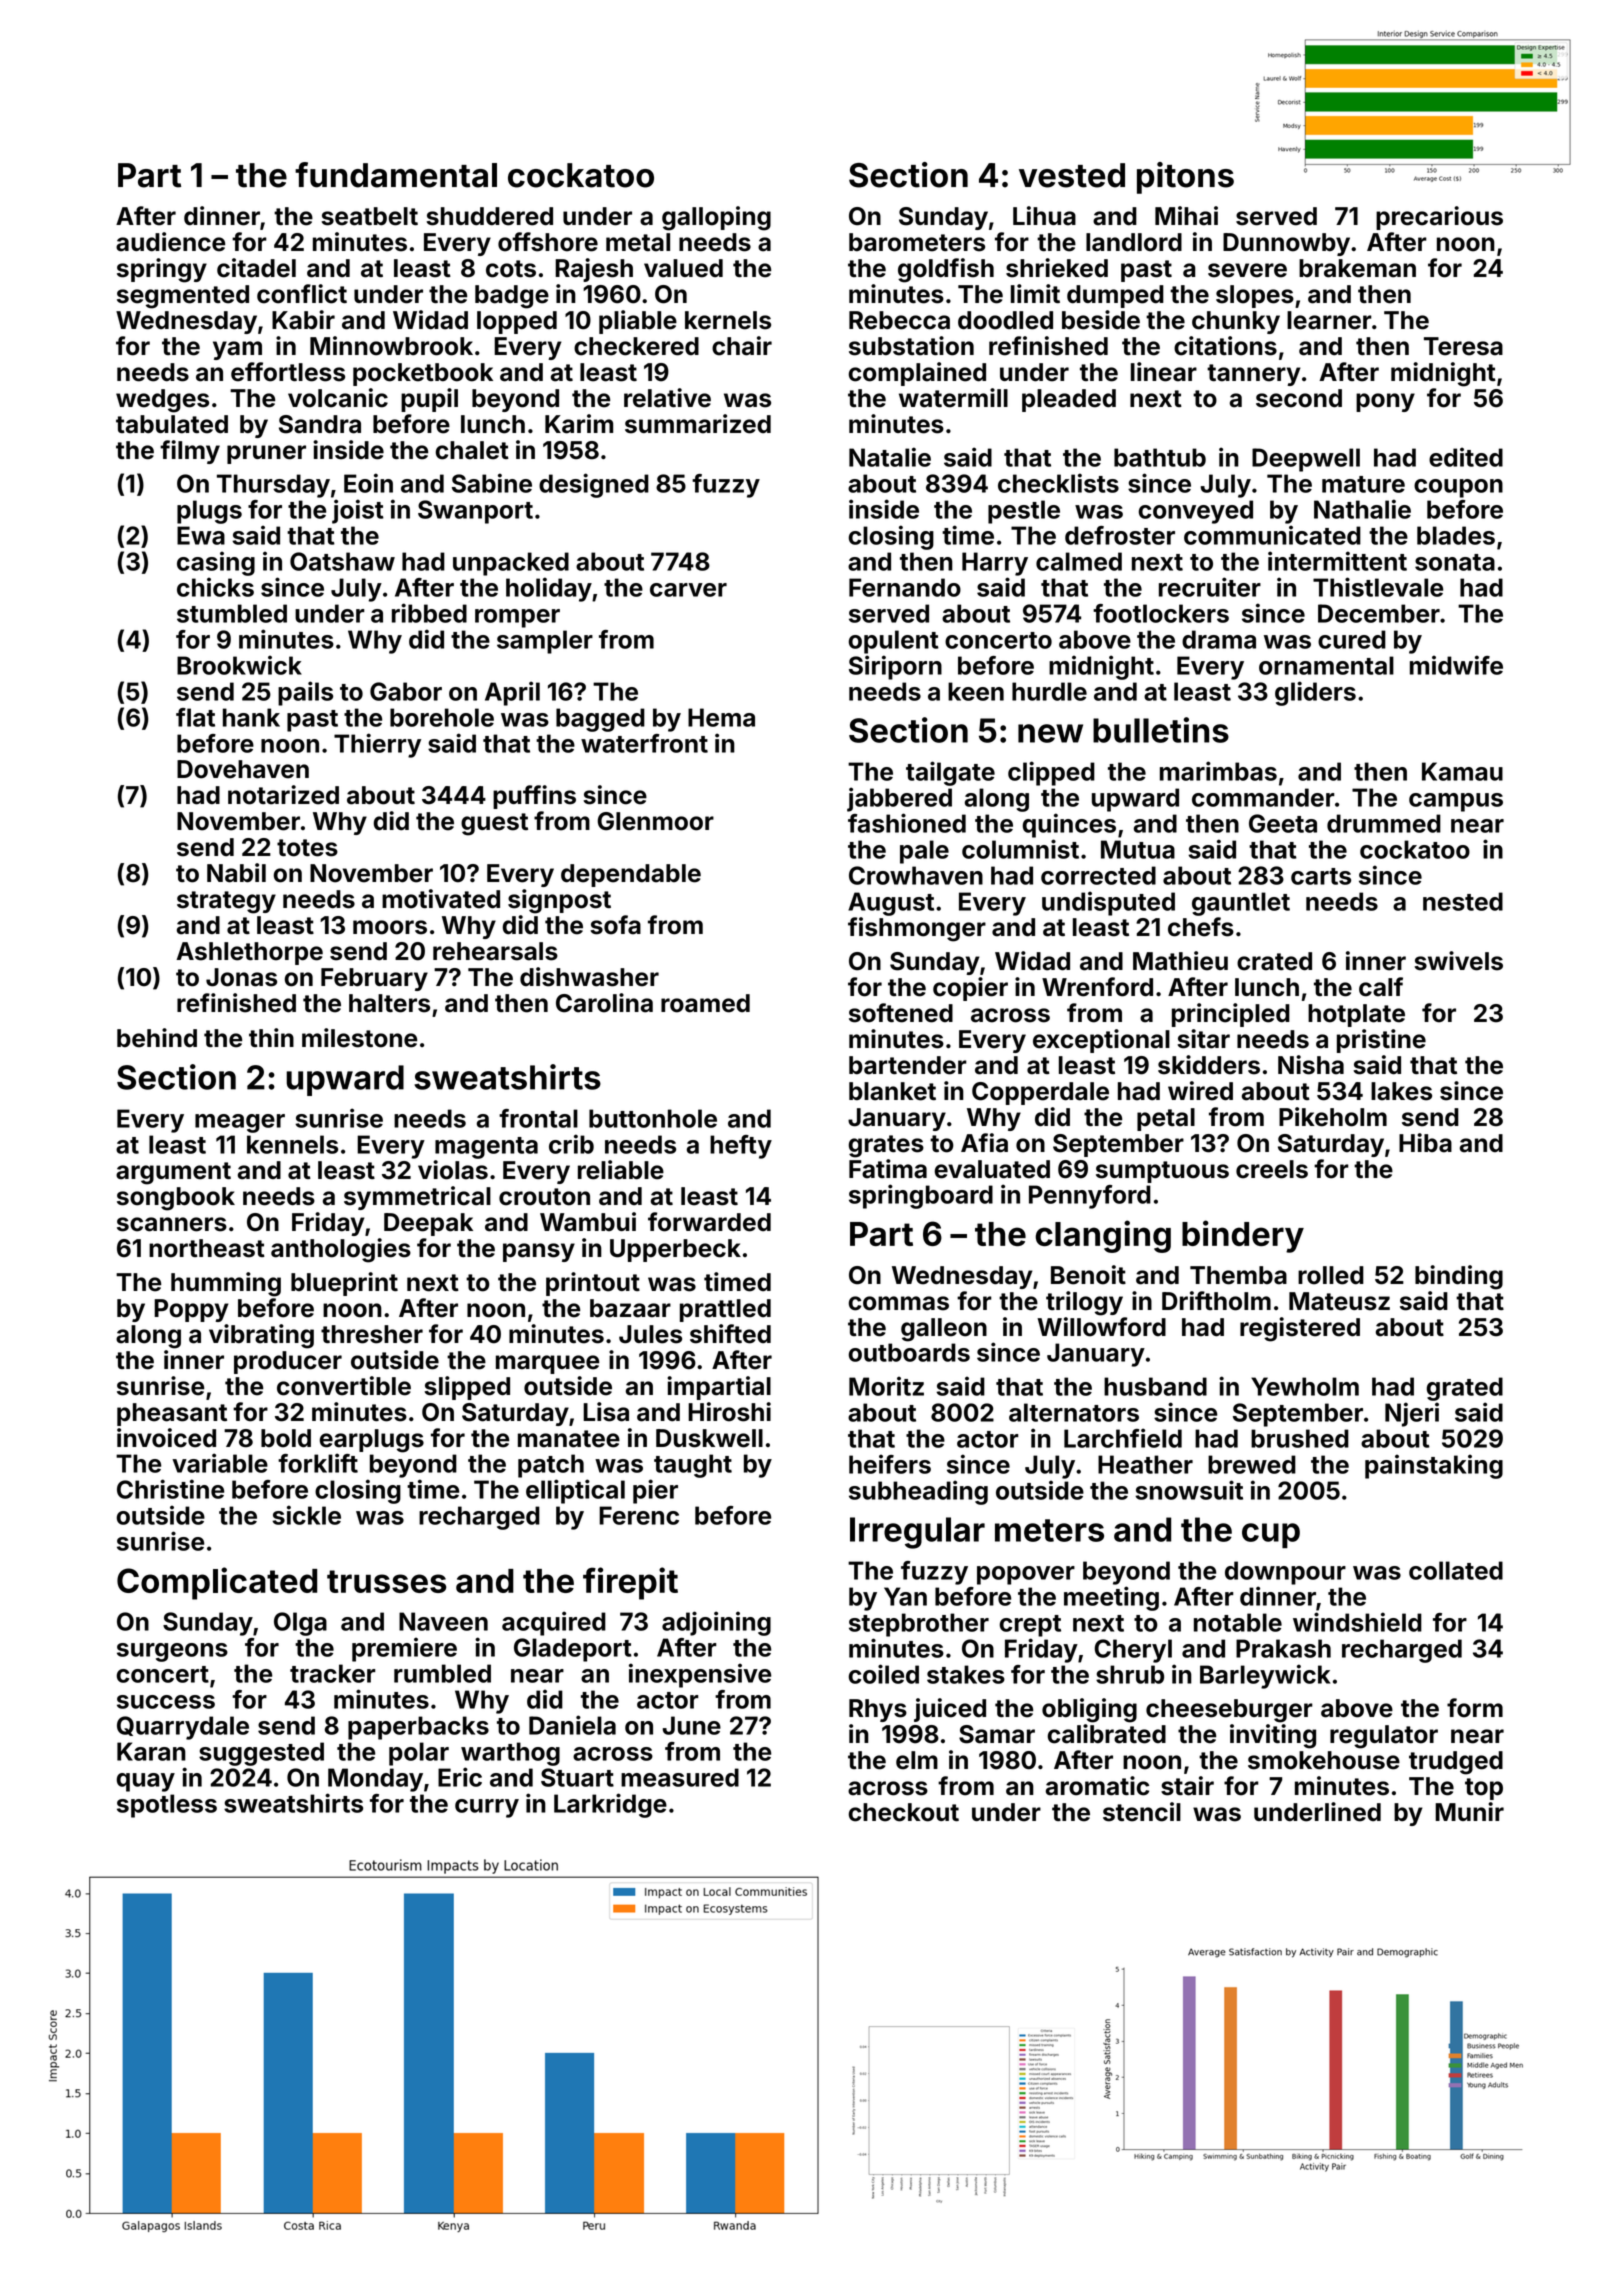  I want to click on quay, so click(146, 1782).
